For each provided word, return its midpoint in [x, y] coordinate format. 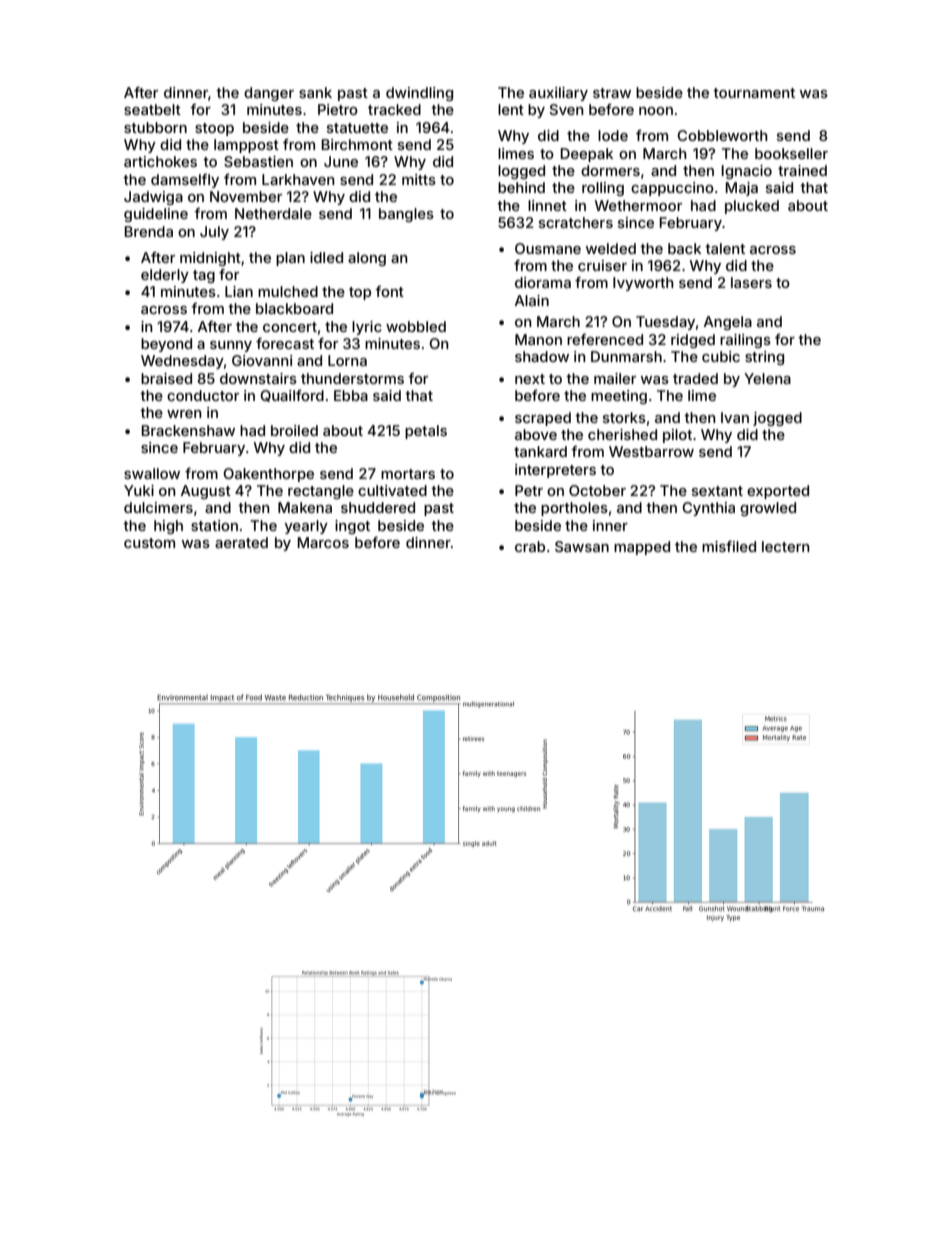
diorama [543, 282]
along [367, 259]
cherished [622, 434]
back [684, 248]
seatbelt [152, 109]
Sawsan [582, 546]
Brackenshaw [188, 430]
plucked [752, 207]
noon [656, 111]
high [168, 527]
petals [426, 432]
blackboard [294, 308]
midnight [210, 259]
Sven [566, 109]
